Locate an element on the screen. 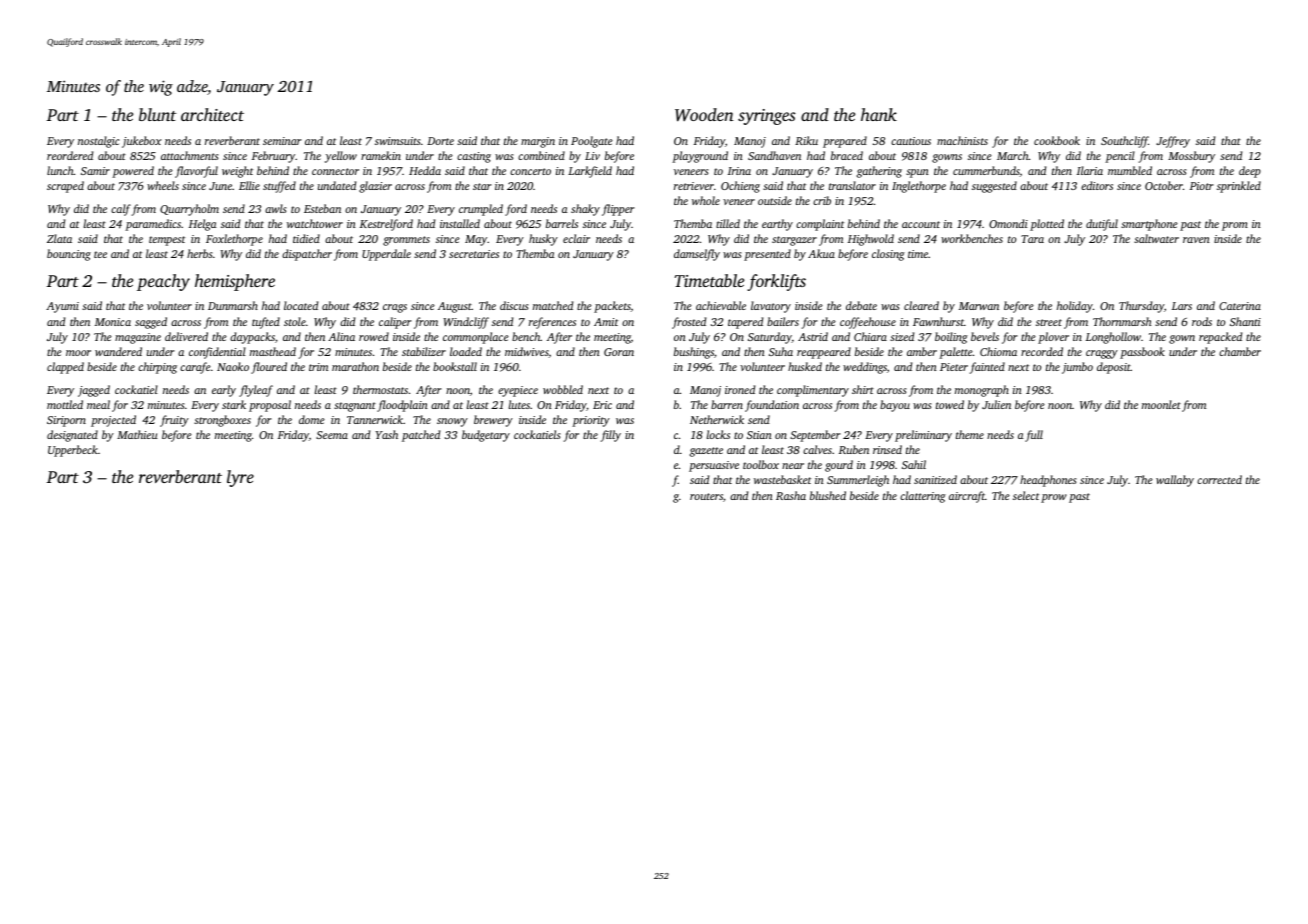 The height and width of the screenshot is (924, 1308). syringes is located at coordinates (767, 117).
